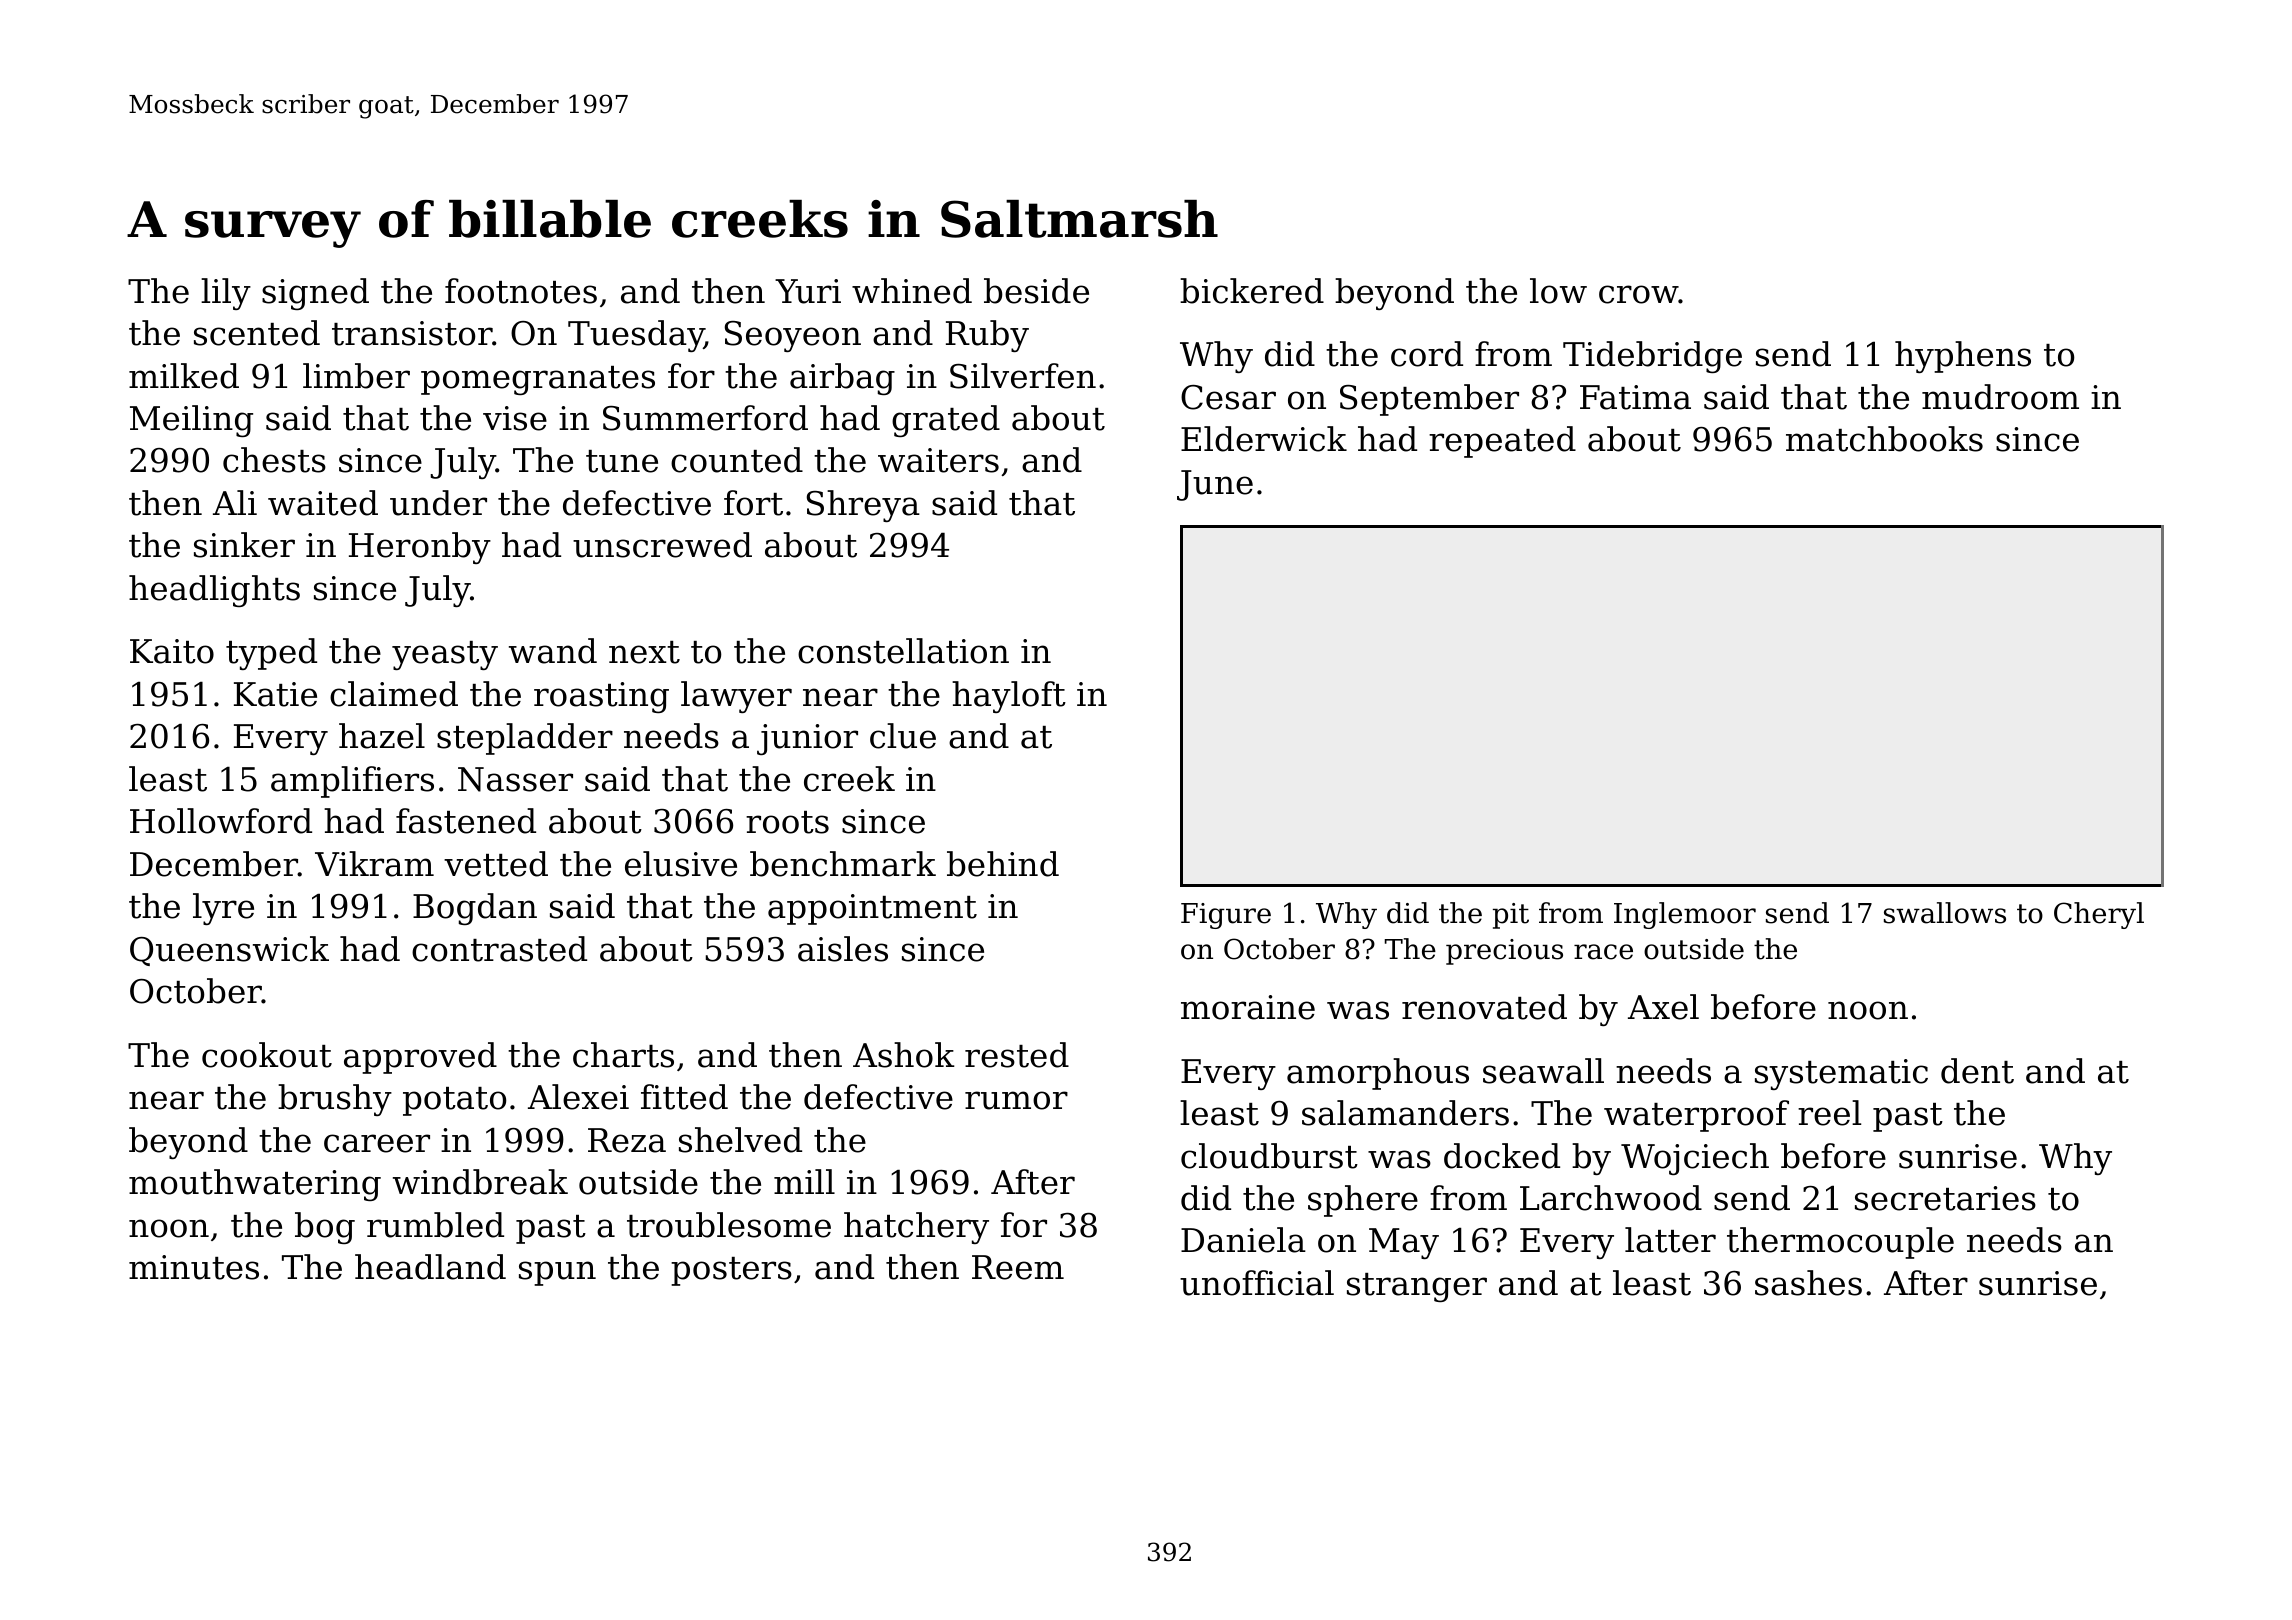 The height and width of the screenshot is (1620, 2292). What do you see at coordinates (1252, 291) in the screenshot?
I see `bickered` at bounding box center [1252, 291].
